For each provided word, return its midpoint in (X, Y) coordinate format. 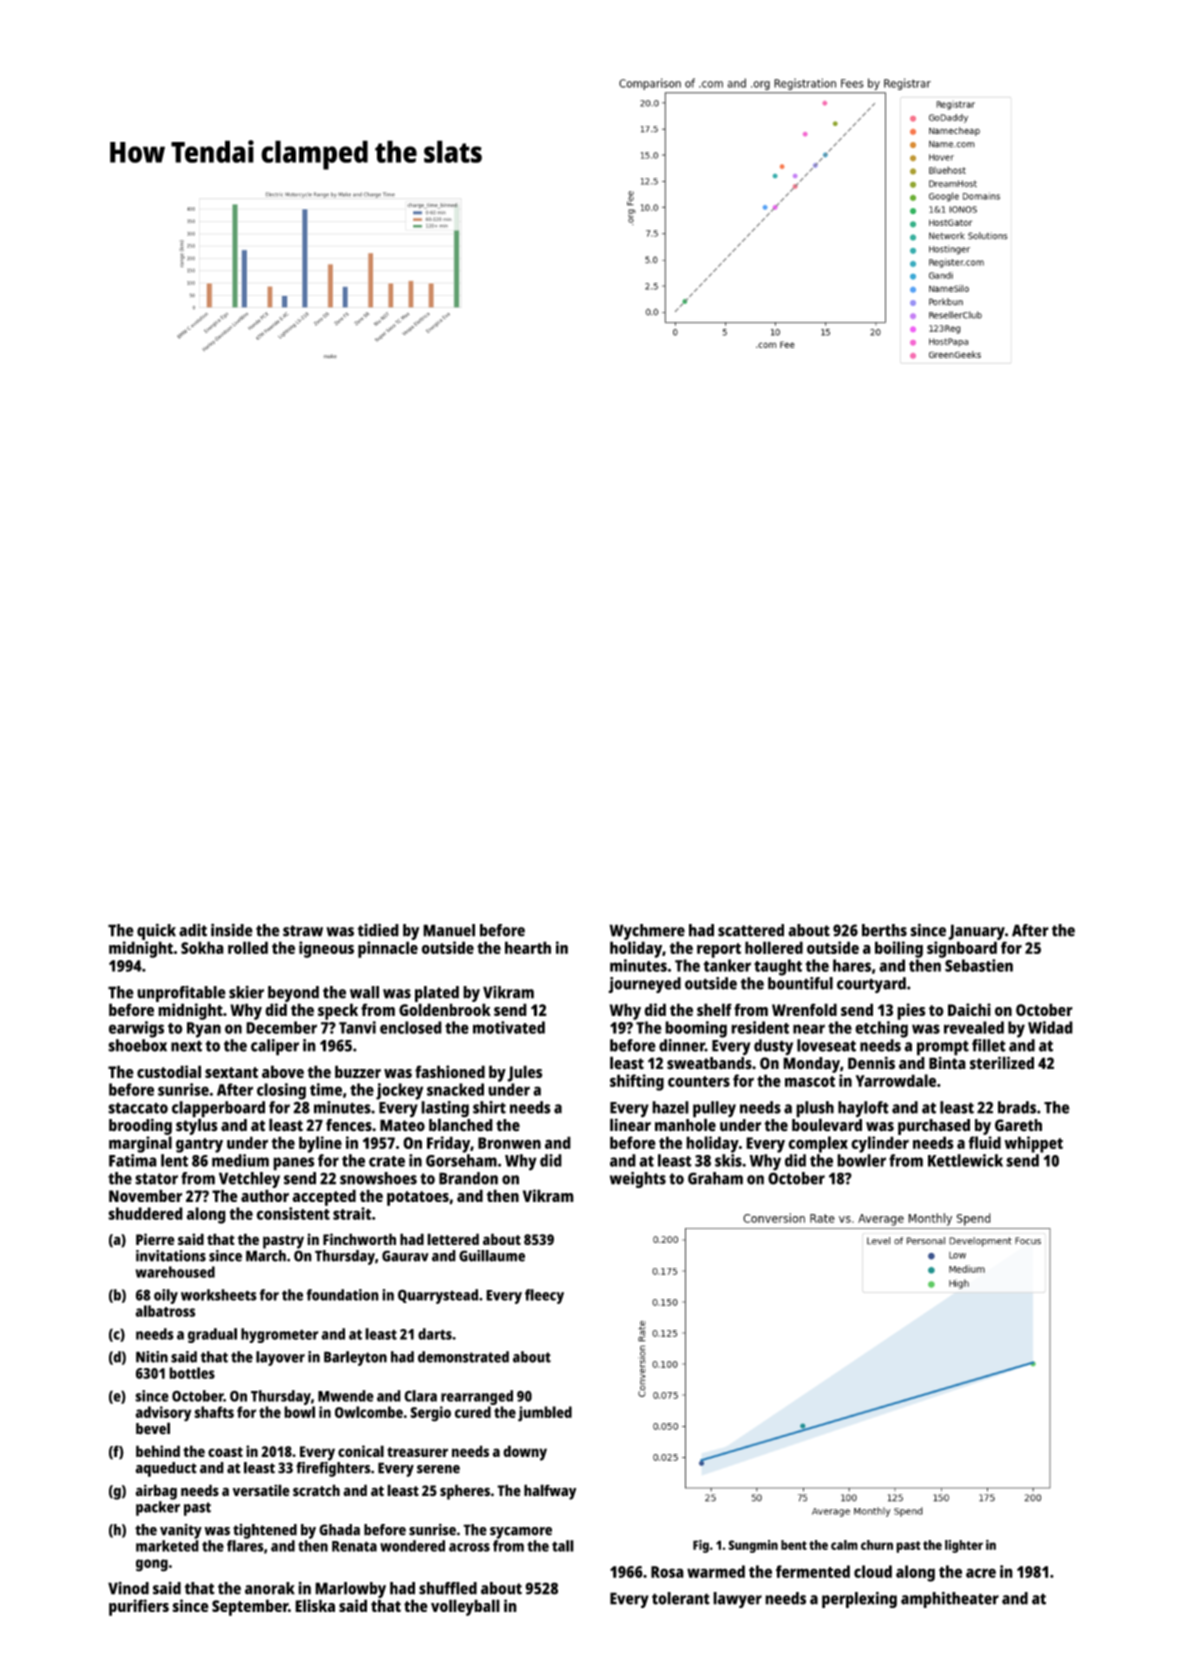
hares (852, 965)
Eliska (315, 1605)
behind (158, 1451)
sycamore (521, 1533)
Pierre (155, 1239)
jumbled (545, 1414)
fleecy (544, 1296)
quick (156, 931)
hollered (774, 947)
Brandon (468, 1178)
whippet (1033, 1144)
